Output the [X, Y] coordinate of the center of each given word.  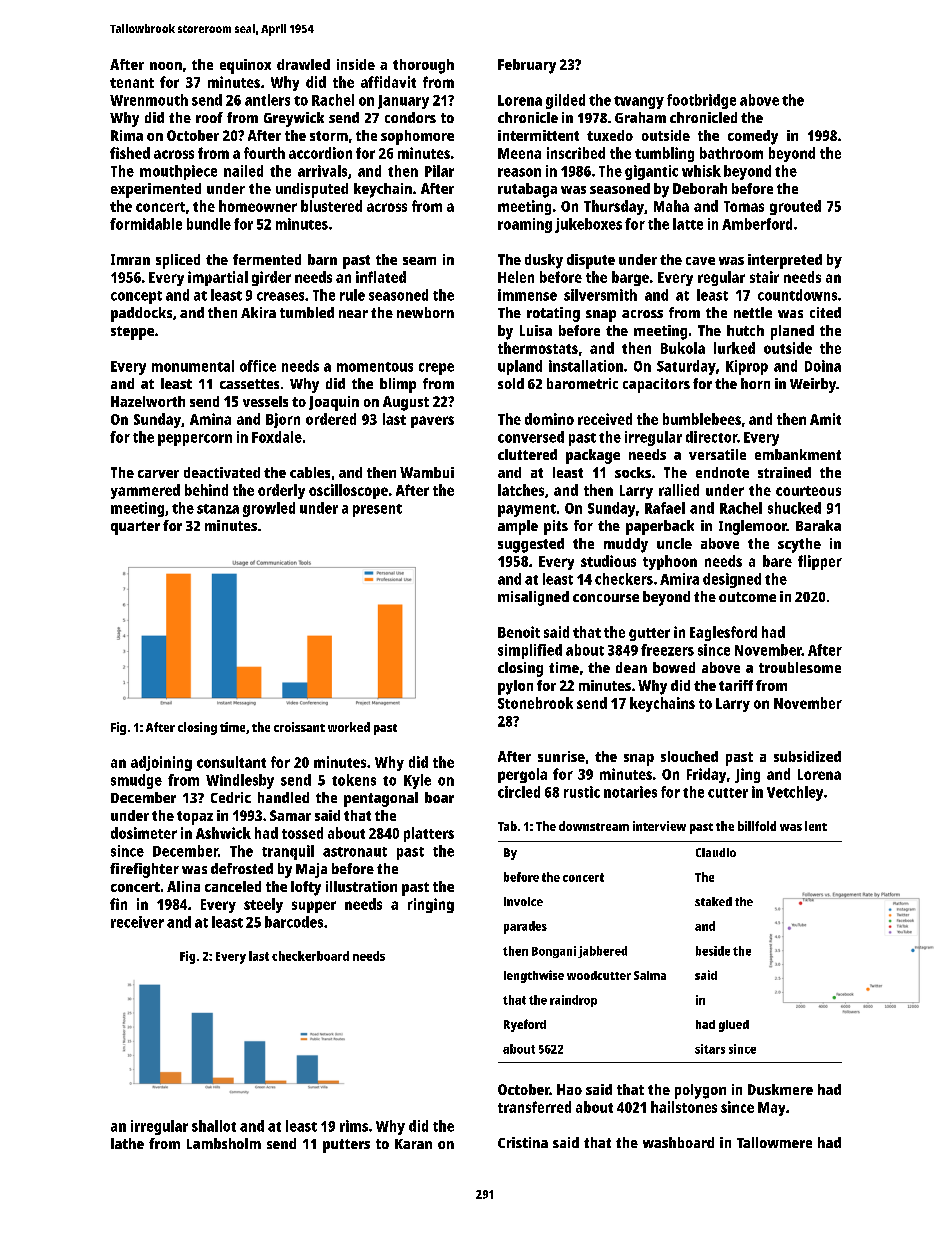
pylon [515, 687]
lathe [127, 1143]
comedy [753, 137]
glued [734, 1026]
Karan [413, 1144]
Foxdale [277, 437]
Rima [127, 135]
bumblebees [702, 419]
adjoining [161, 763]
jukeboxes [588, 225]
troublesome [800, 667]
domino [549, 419]
